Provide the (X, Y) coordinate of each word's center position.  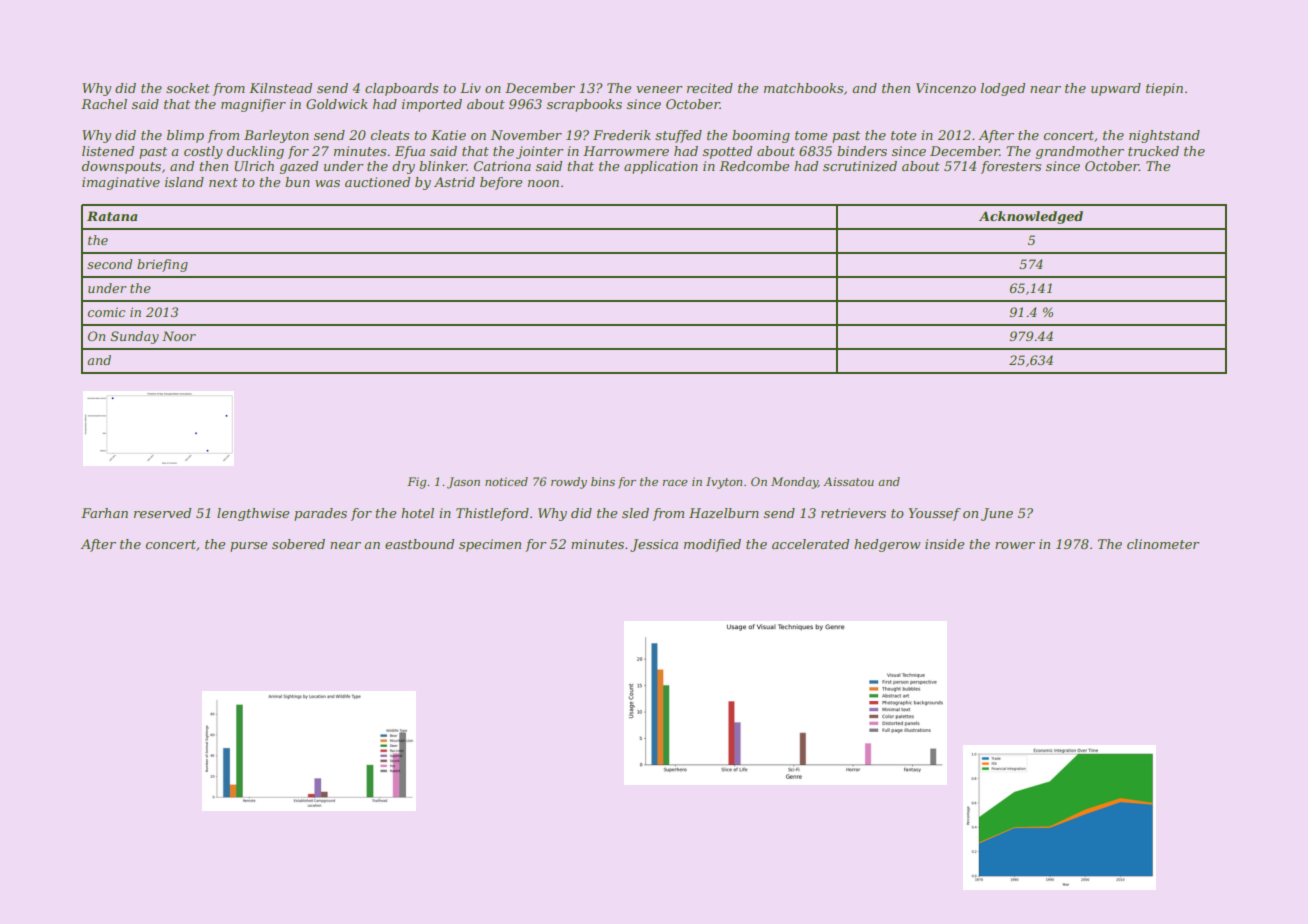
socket (188, 88)
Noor (179, 336)
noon (543, 183)
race (675, 483)
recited (710, 88)
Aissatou (848, 481)
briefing (162, 265)
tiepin (1164, 89)
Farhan (104, 513)
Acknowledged (1031, 217)
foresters (1011, 167)
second (109, 264)
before (501, 183)
